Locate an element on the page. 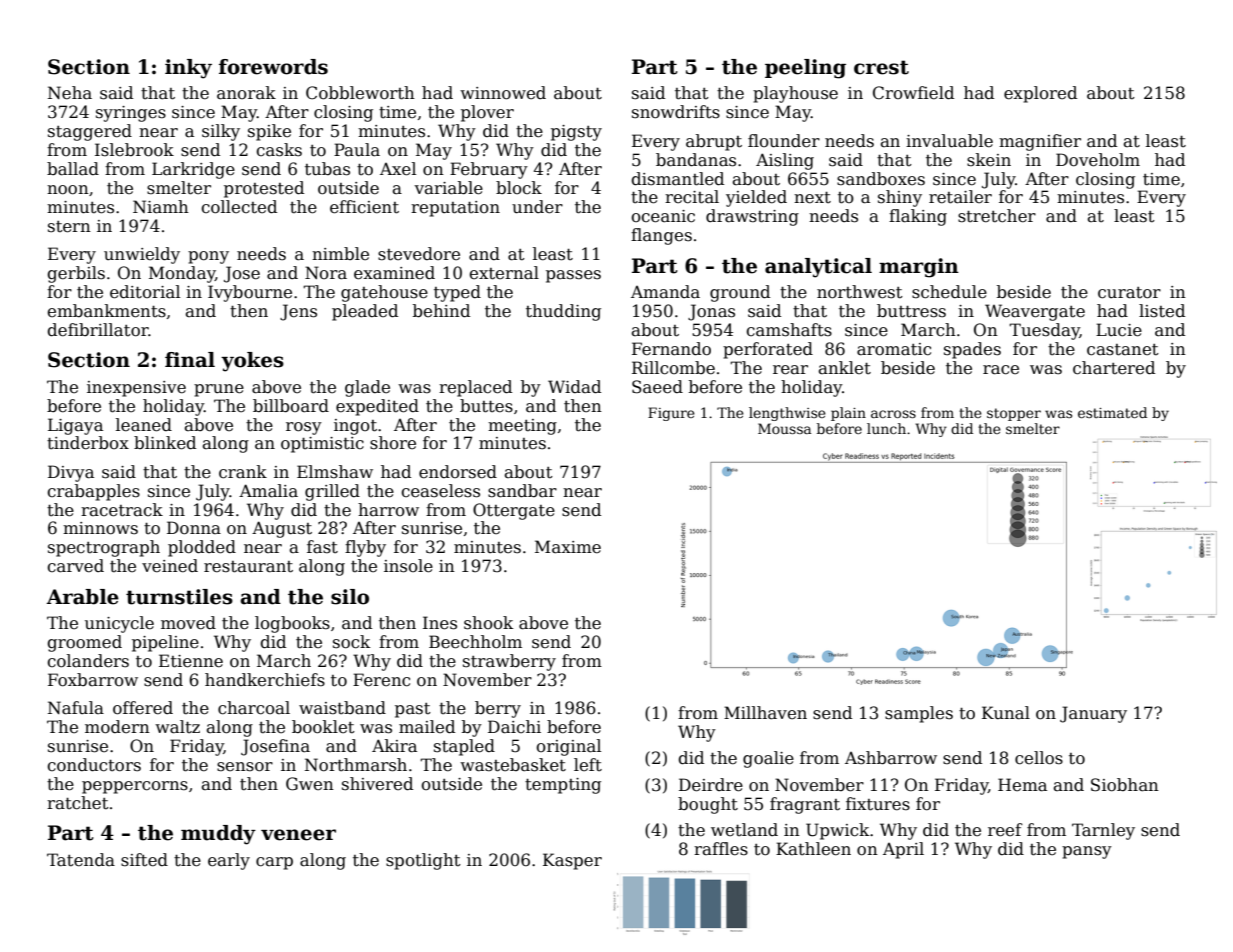 This page has width=1233, height=952. playhouse is located at coordinates (795, 94).
